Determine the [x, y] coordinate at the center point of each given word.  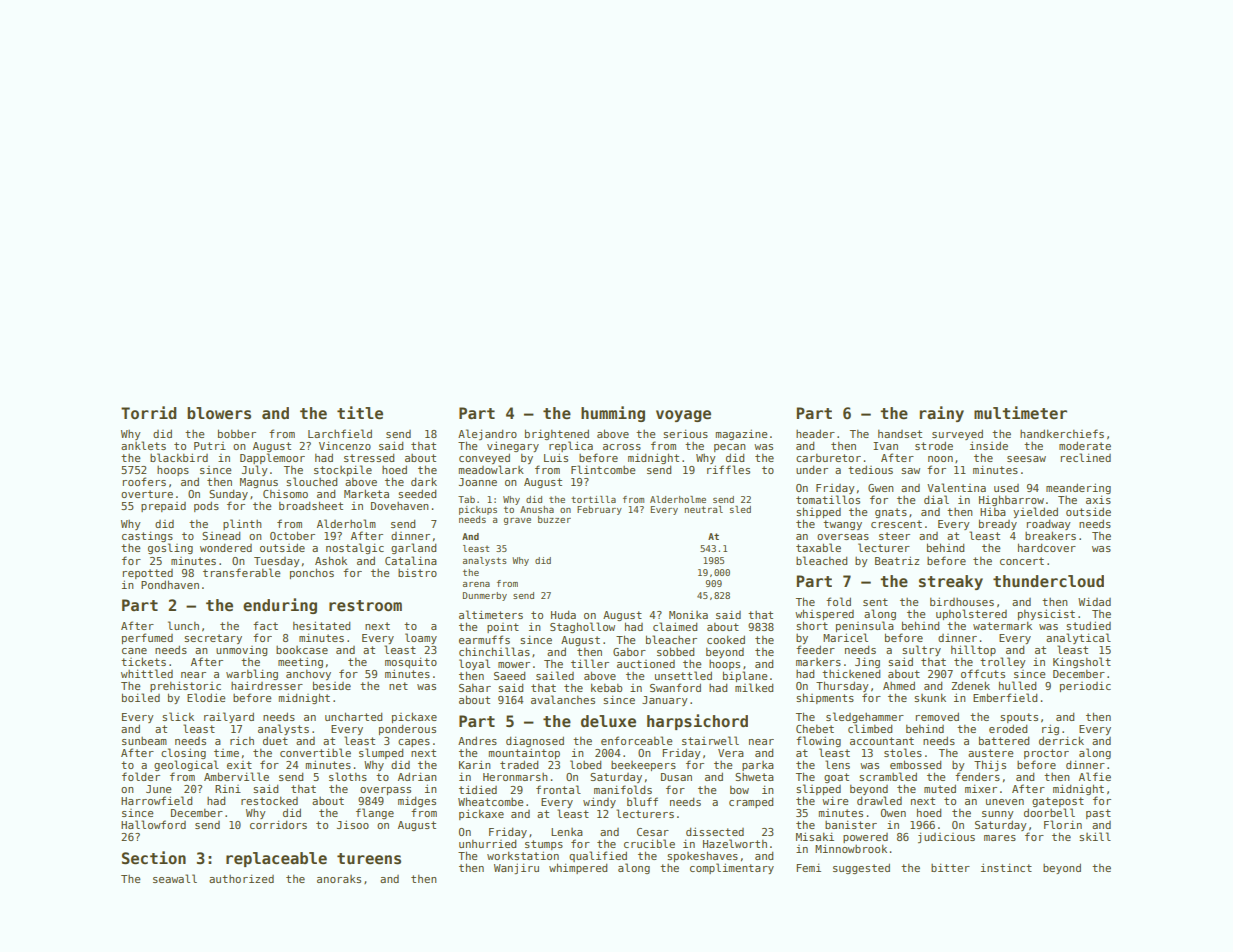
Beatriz [897, 560]
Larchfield [340, 433]
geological [186, 765]
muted [940, 788]
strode [934, 445]
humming [613, 414]
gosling [170, 548]
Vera [731, 753]
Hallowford [153, 824]
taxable [818, 547]
